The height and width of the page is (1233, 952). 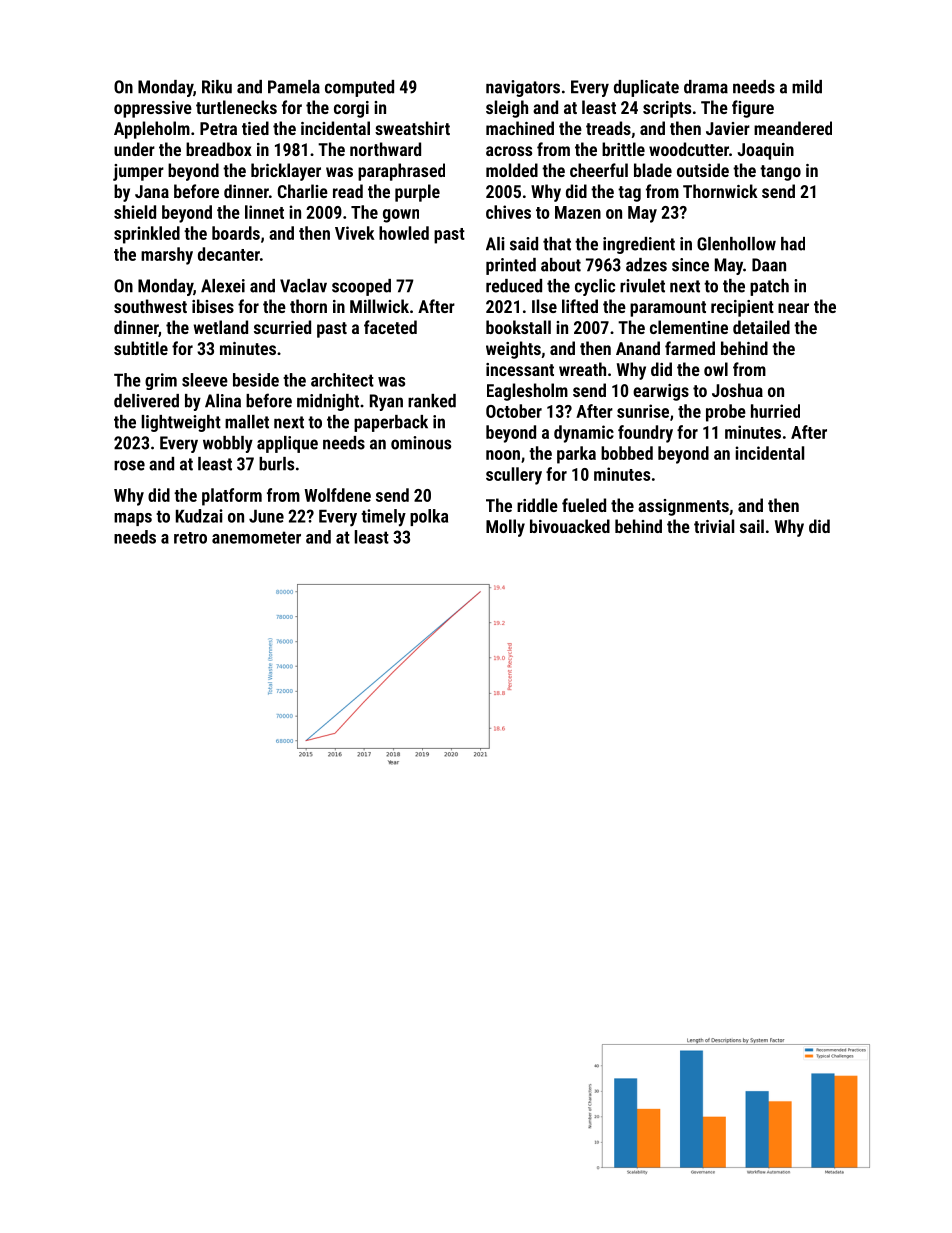 I want to click on machined, so click(x=520, y=128).
